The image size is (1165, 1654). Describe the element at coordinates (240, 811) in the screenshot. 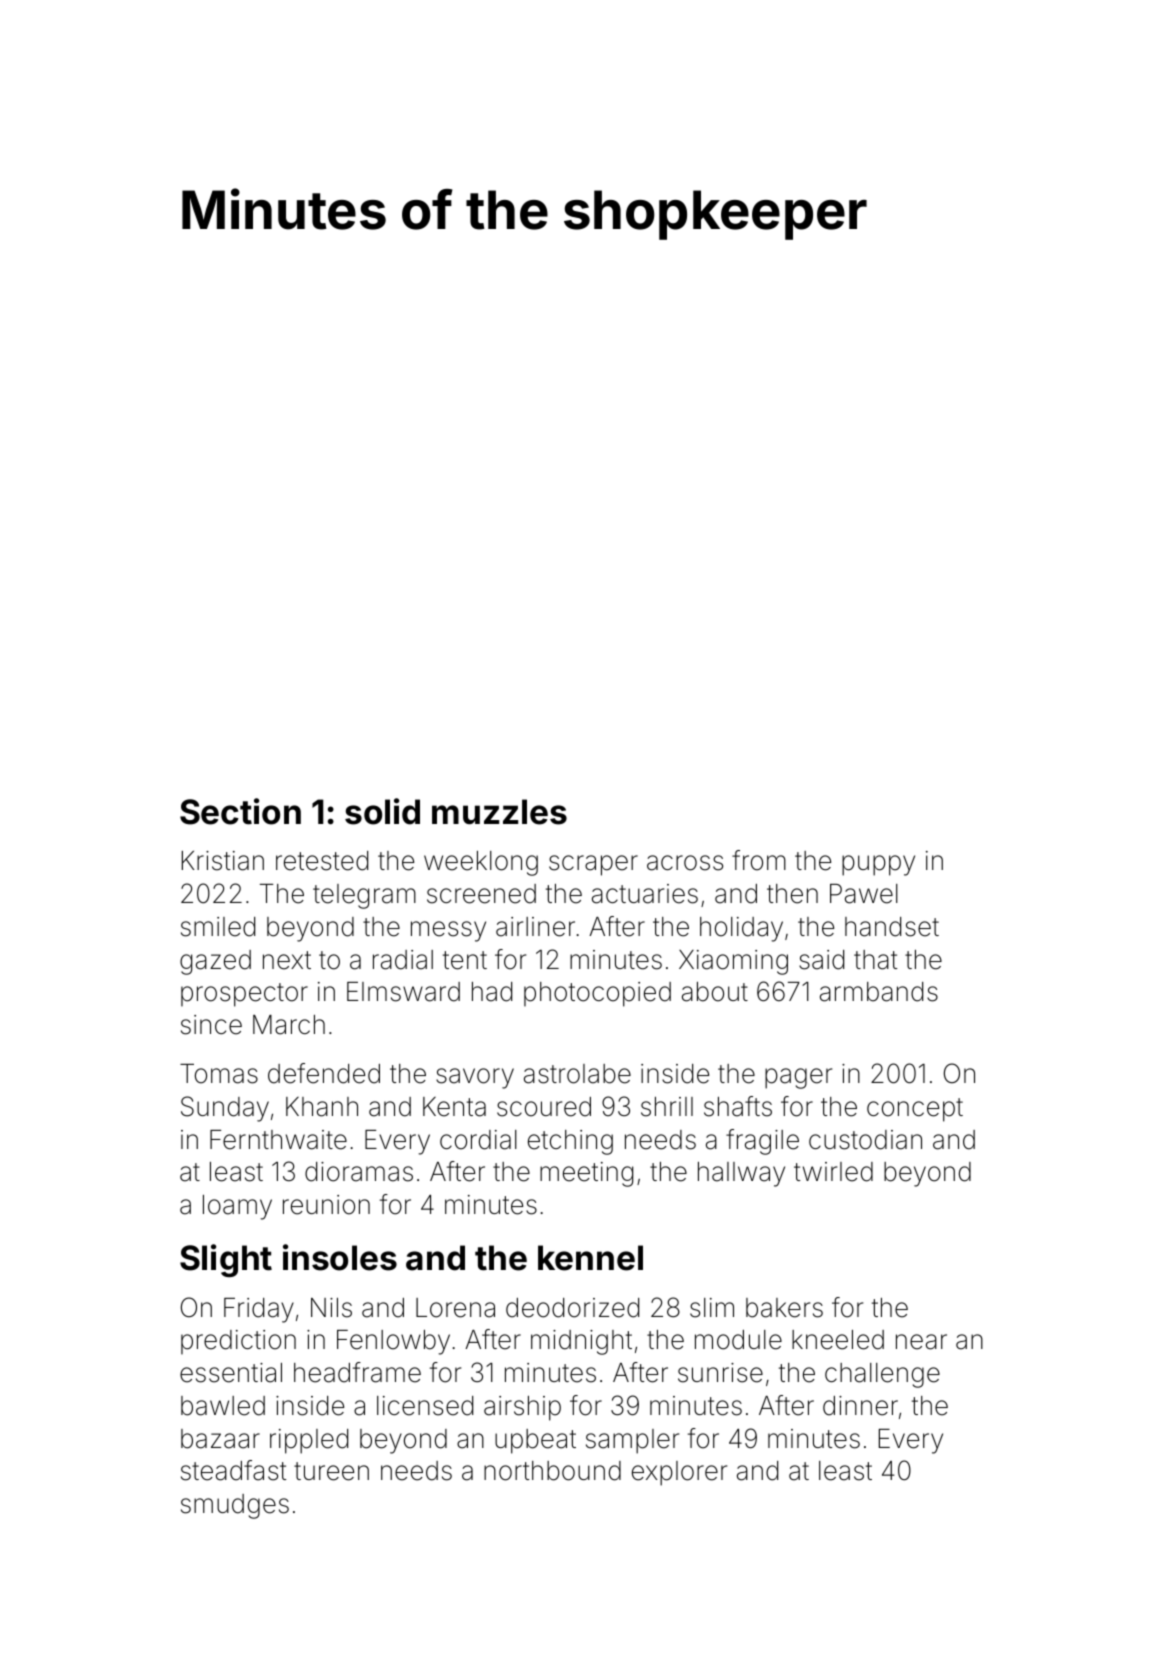

I see `Section` at that location.
